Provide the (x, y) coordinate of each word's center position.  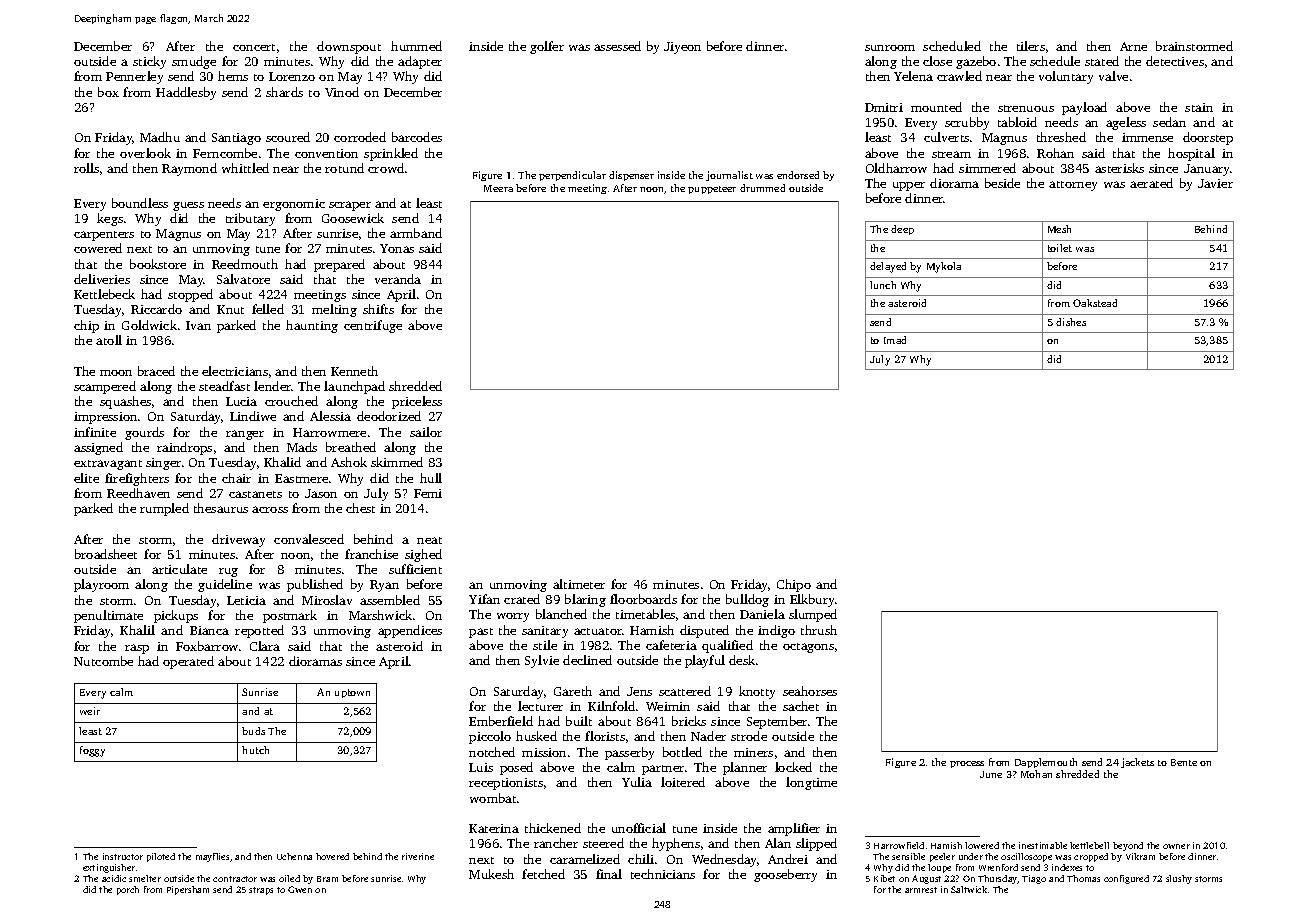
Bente (1184, 762)
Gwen (300, 889)
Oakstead (1095, 303)
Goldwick (149, 325)
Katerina (494, 828)
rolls (86, 168)
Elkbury (812, 600)
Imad (895, 340)
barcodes (417, 137)
